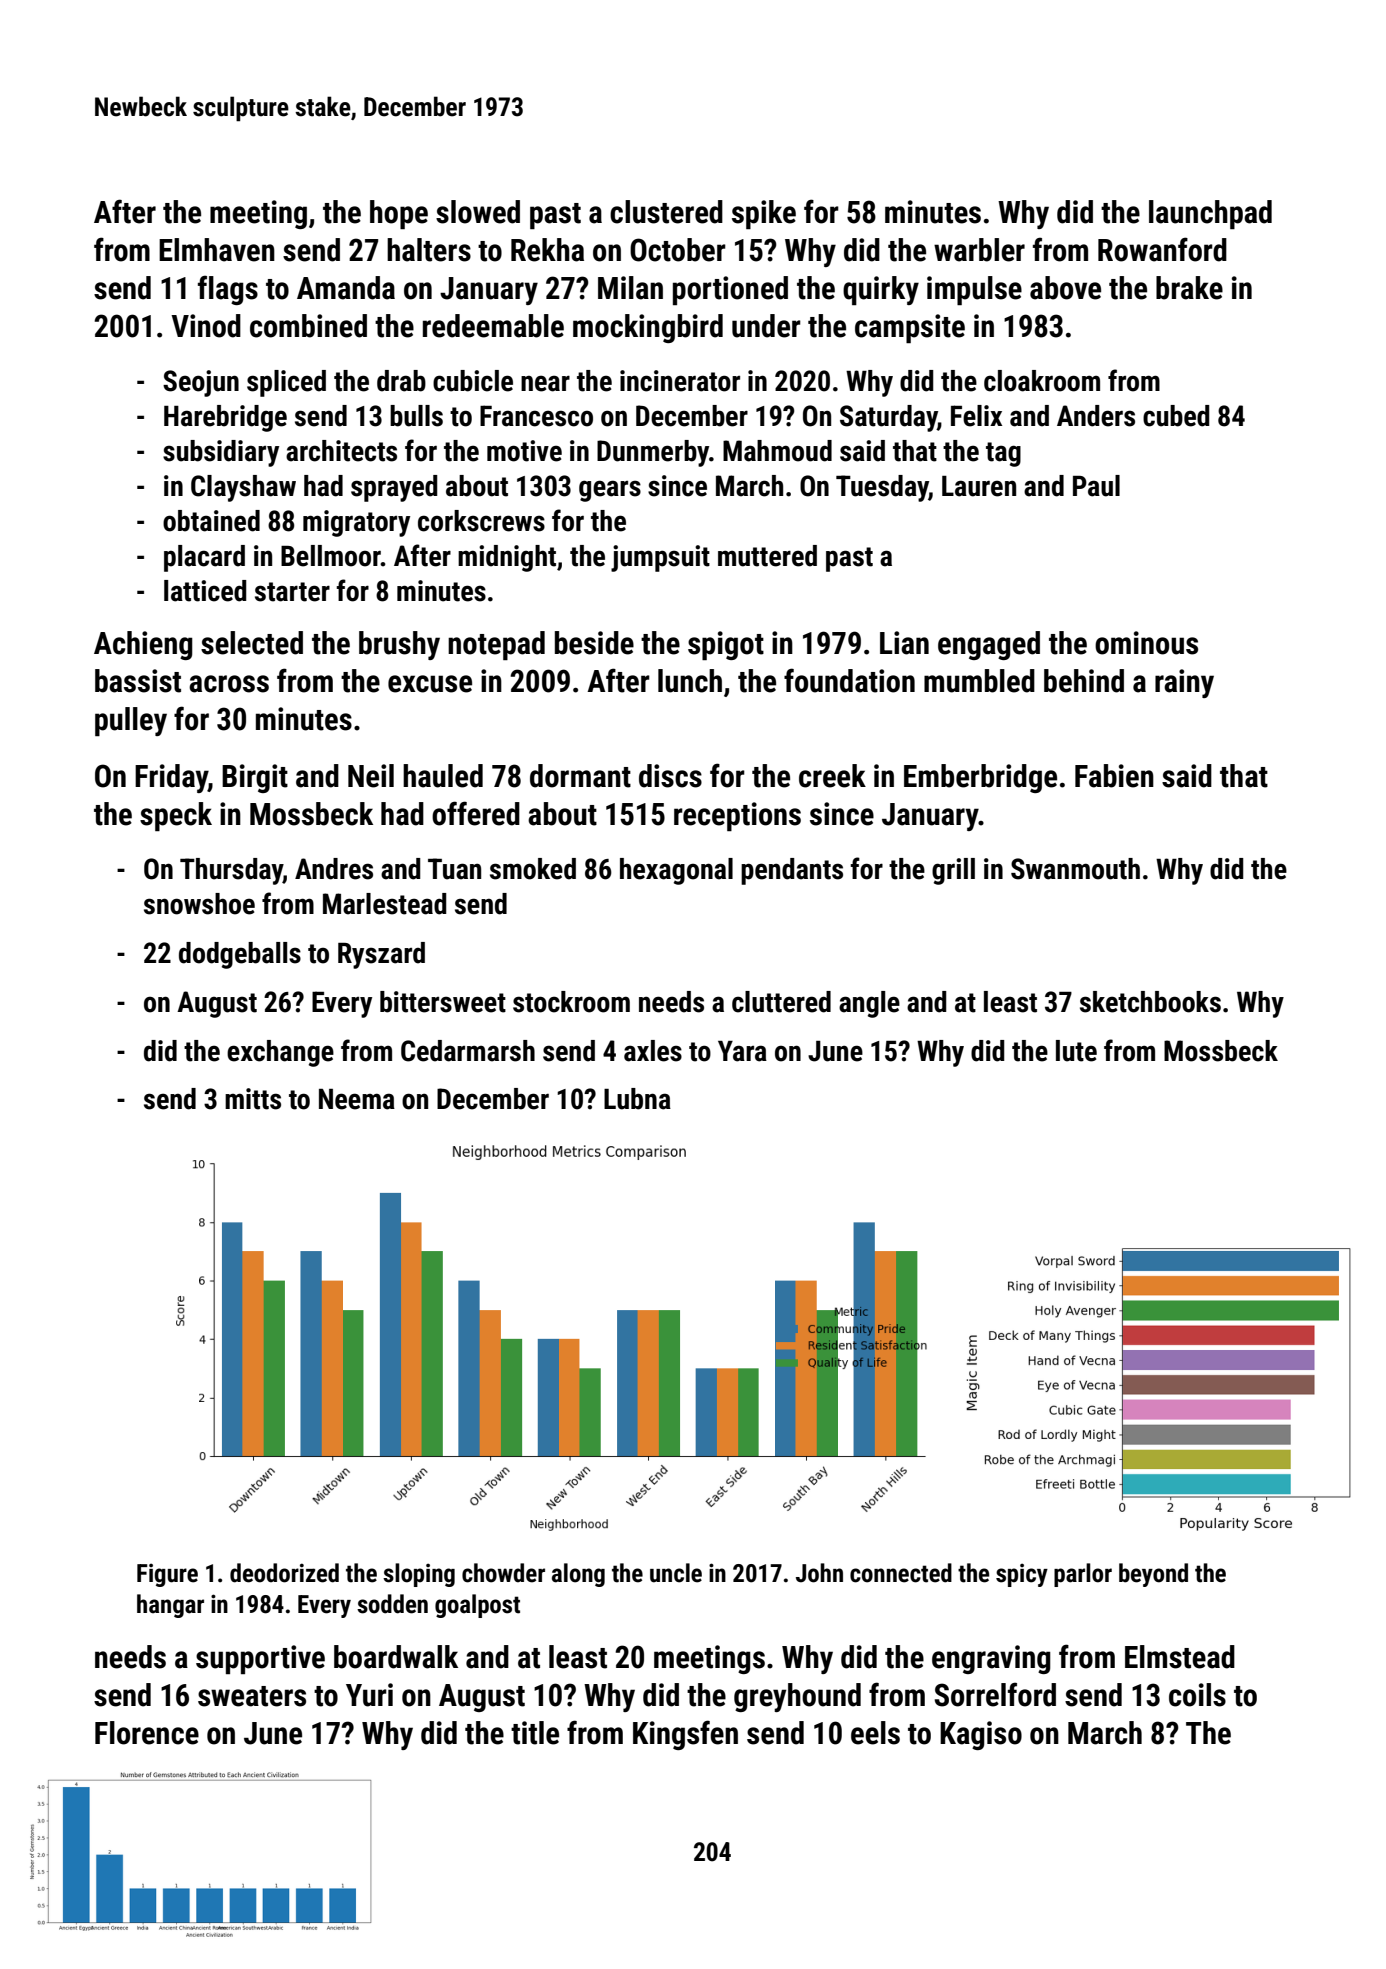 Image resolution: width=1386 pixels, height=1969 pixels. What do you see at coordinates (1114, 776) in the screenshot?
I see `Fabien` at bounding box center [1114, 776].
